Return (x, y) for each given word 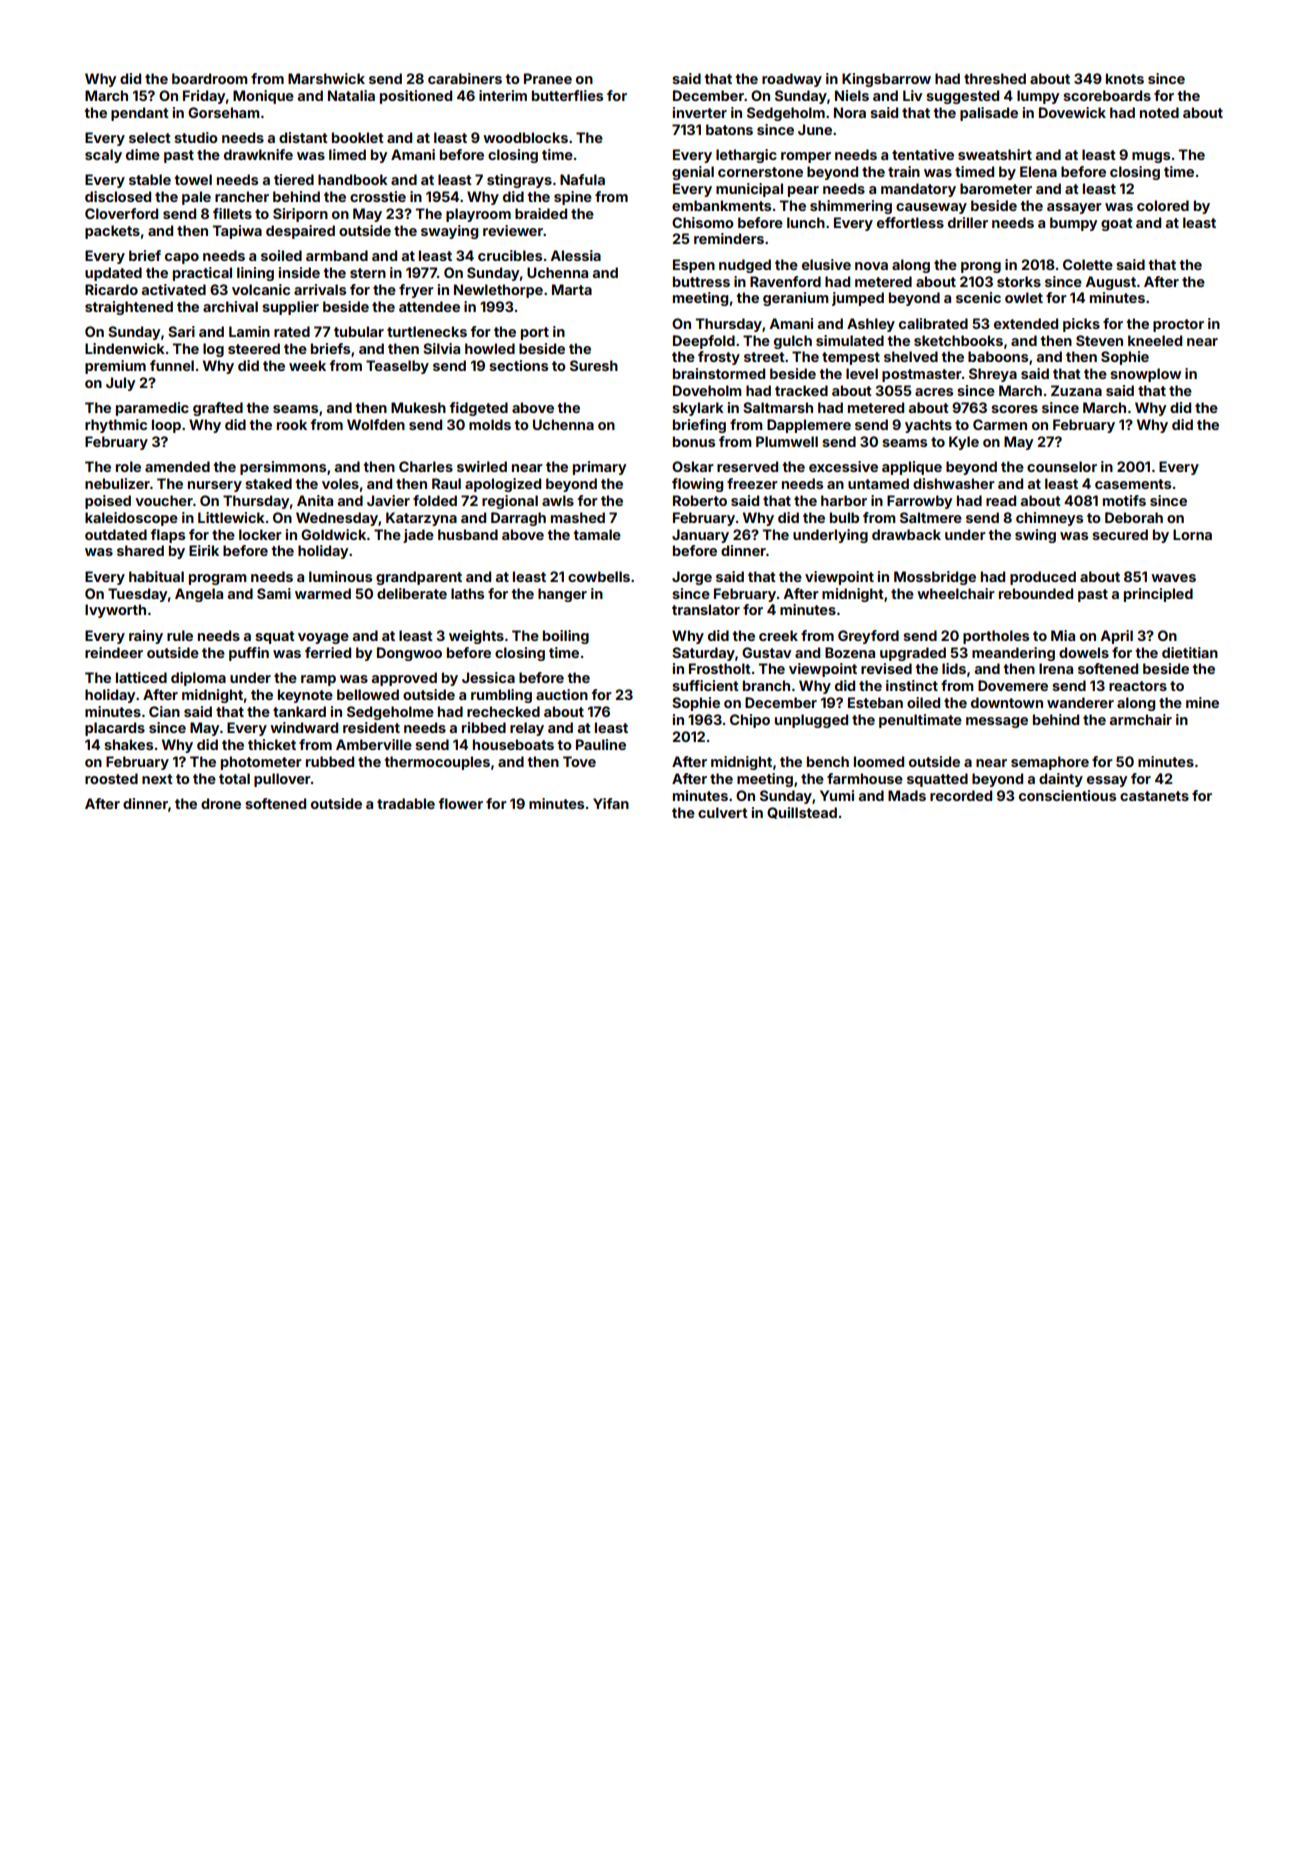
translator (706, 609)
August (1111, 283)
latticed (141, 677)
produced (1043, 578)
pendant (140, 114)
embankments (721, 205)
